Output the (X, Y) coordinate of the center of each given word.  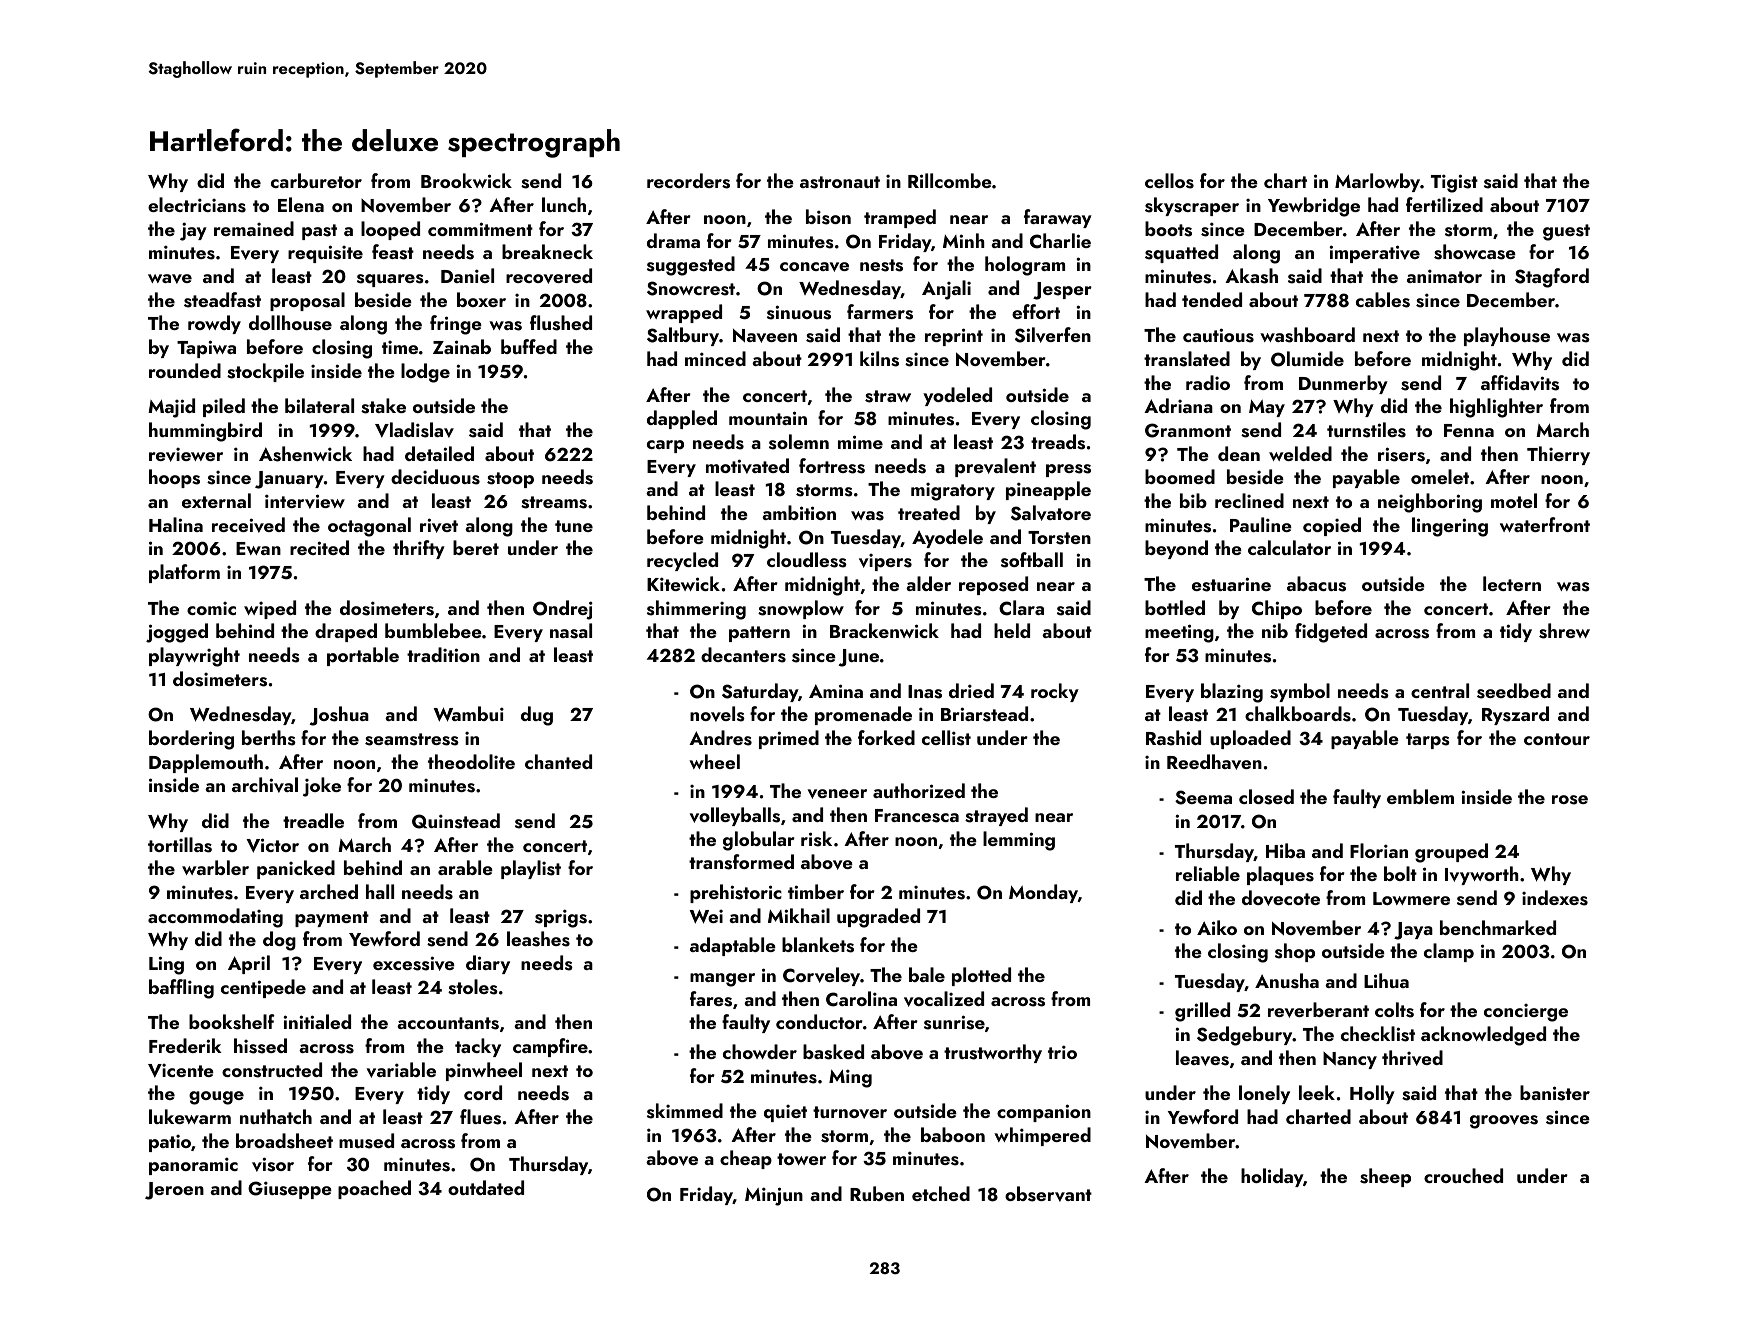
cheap (746, 1159)
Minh (964, 240)
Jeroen (174, 1191)
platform (184, 573)
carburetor (316, 180)
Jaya (1413, 931)
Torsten (1059, 538)
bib (1193, 500)
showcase (1475, 252)
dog (279, 941)
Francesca (917, 816)
